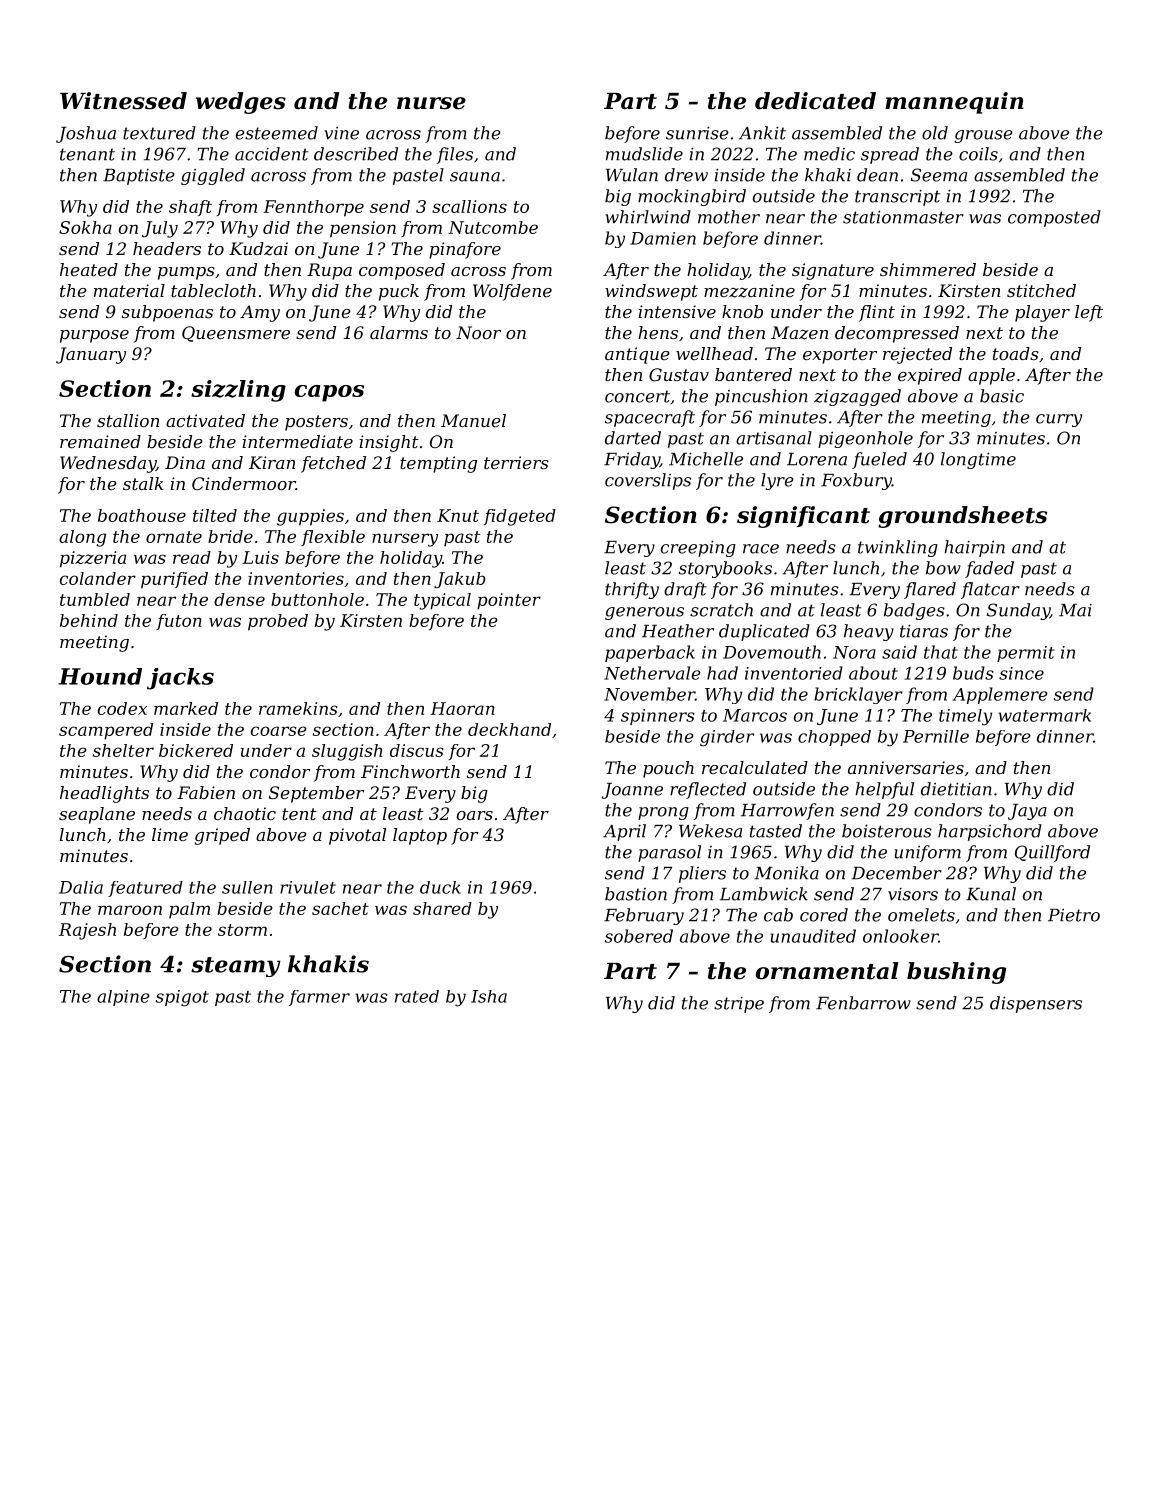 The height and width of the image is (1505, 1163). Describe the element at coordinates (241, 103) in the image. I see `wedges` at that location.
